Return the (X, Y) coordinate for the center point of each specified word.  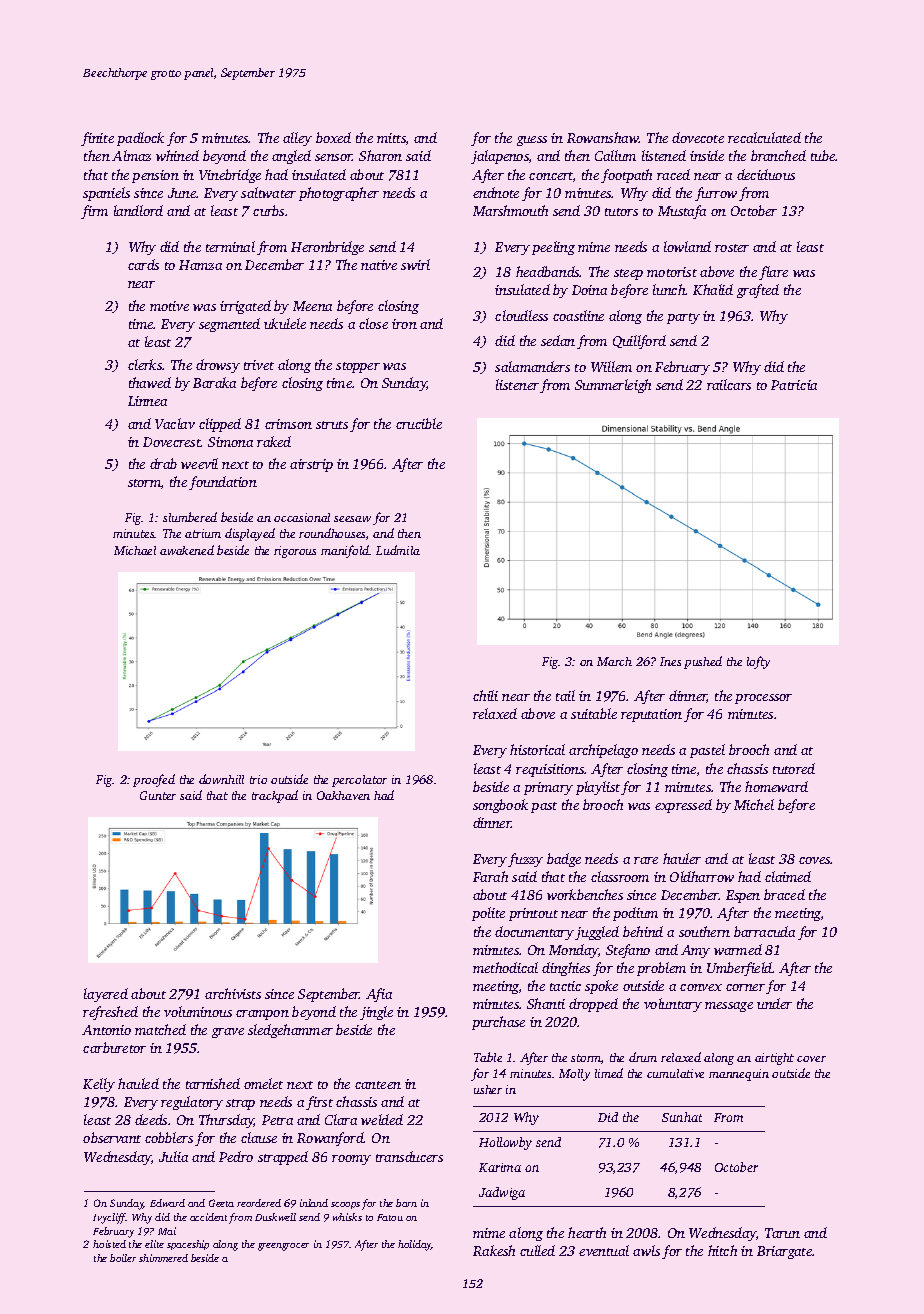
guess (532, 141)
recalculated (764, 137)
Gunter (158, 795)
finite (97, 139)
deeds (151, 1119)
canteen (378, 1085)
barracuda (764, 931)
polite (488, 914)
